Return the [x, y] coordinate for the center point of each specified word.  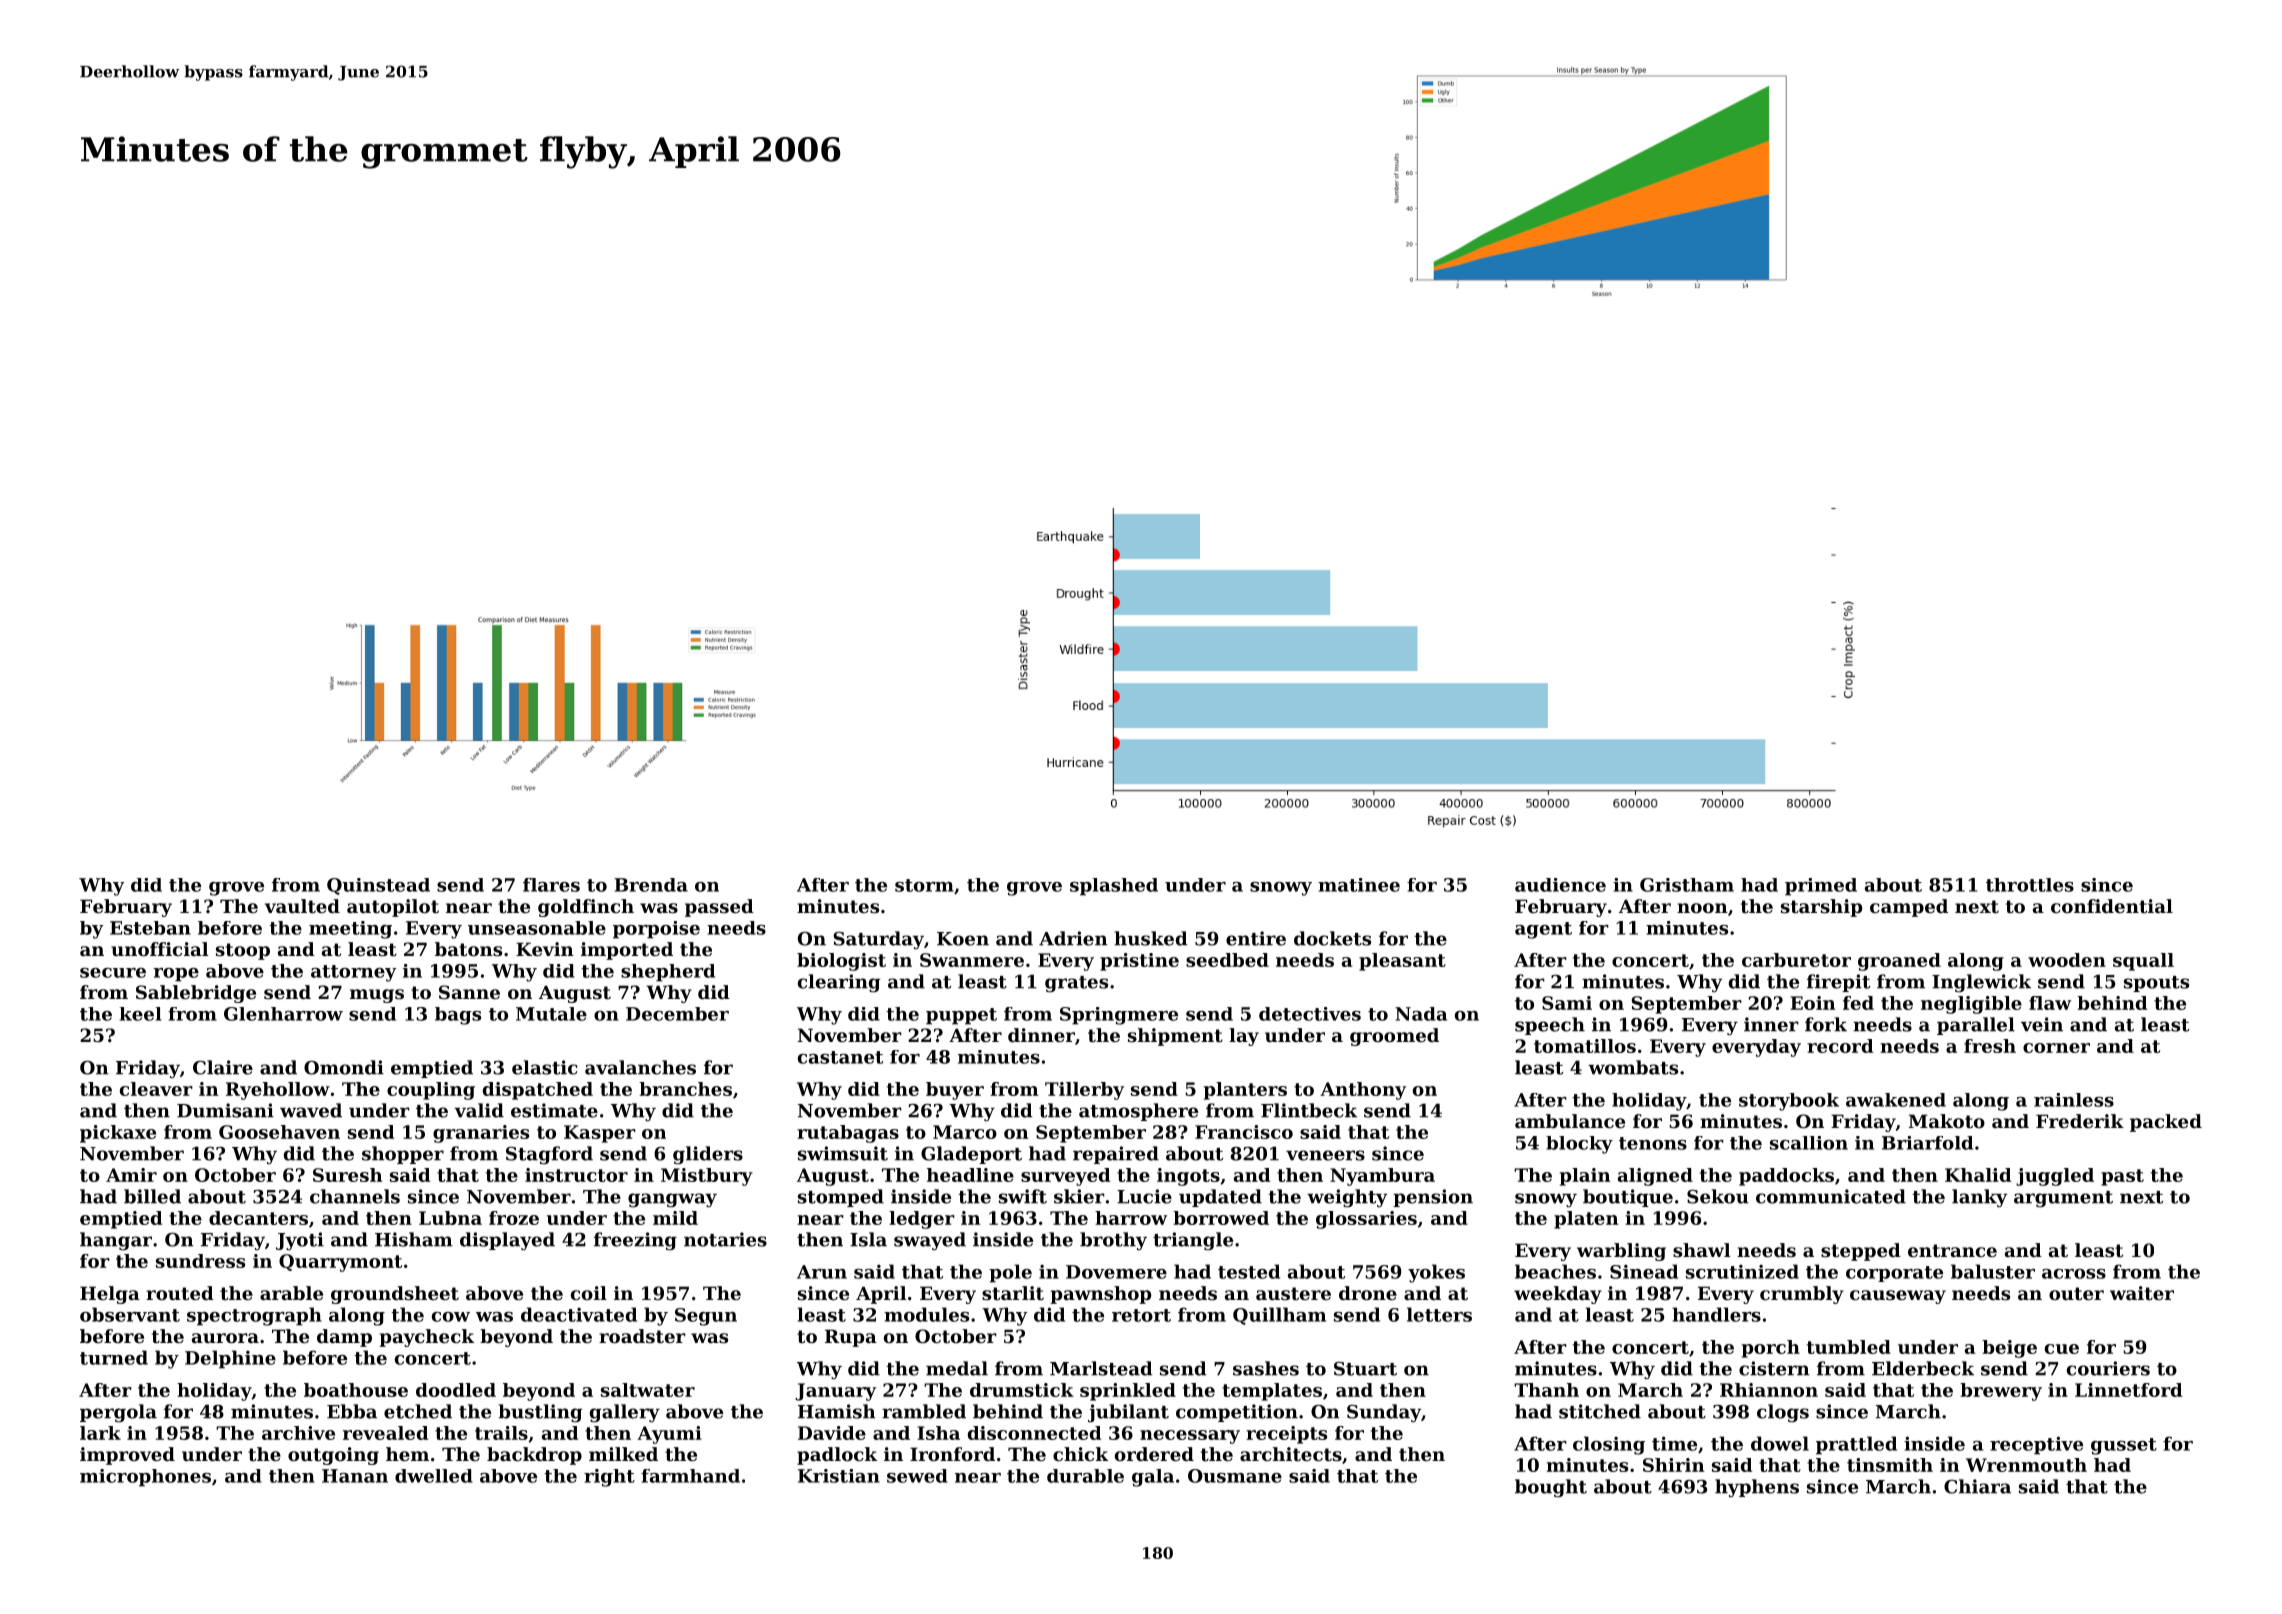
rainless [2074, 1100]
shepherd [668, 973]
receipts [1286, 1435]
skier [1079, 1196]
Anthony [1363, 1091]
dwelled [434, 1476]
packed [2166, 1123]
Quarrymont [340, 1263]
